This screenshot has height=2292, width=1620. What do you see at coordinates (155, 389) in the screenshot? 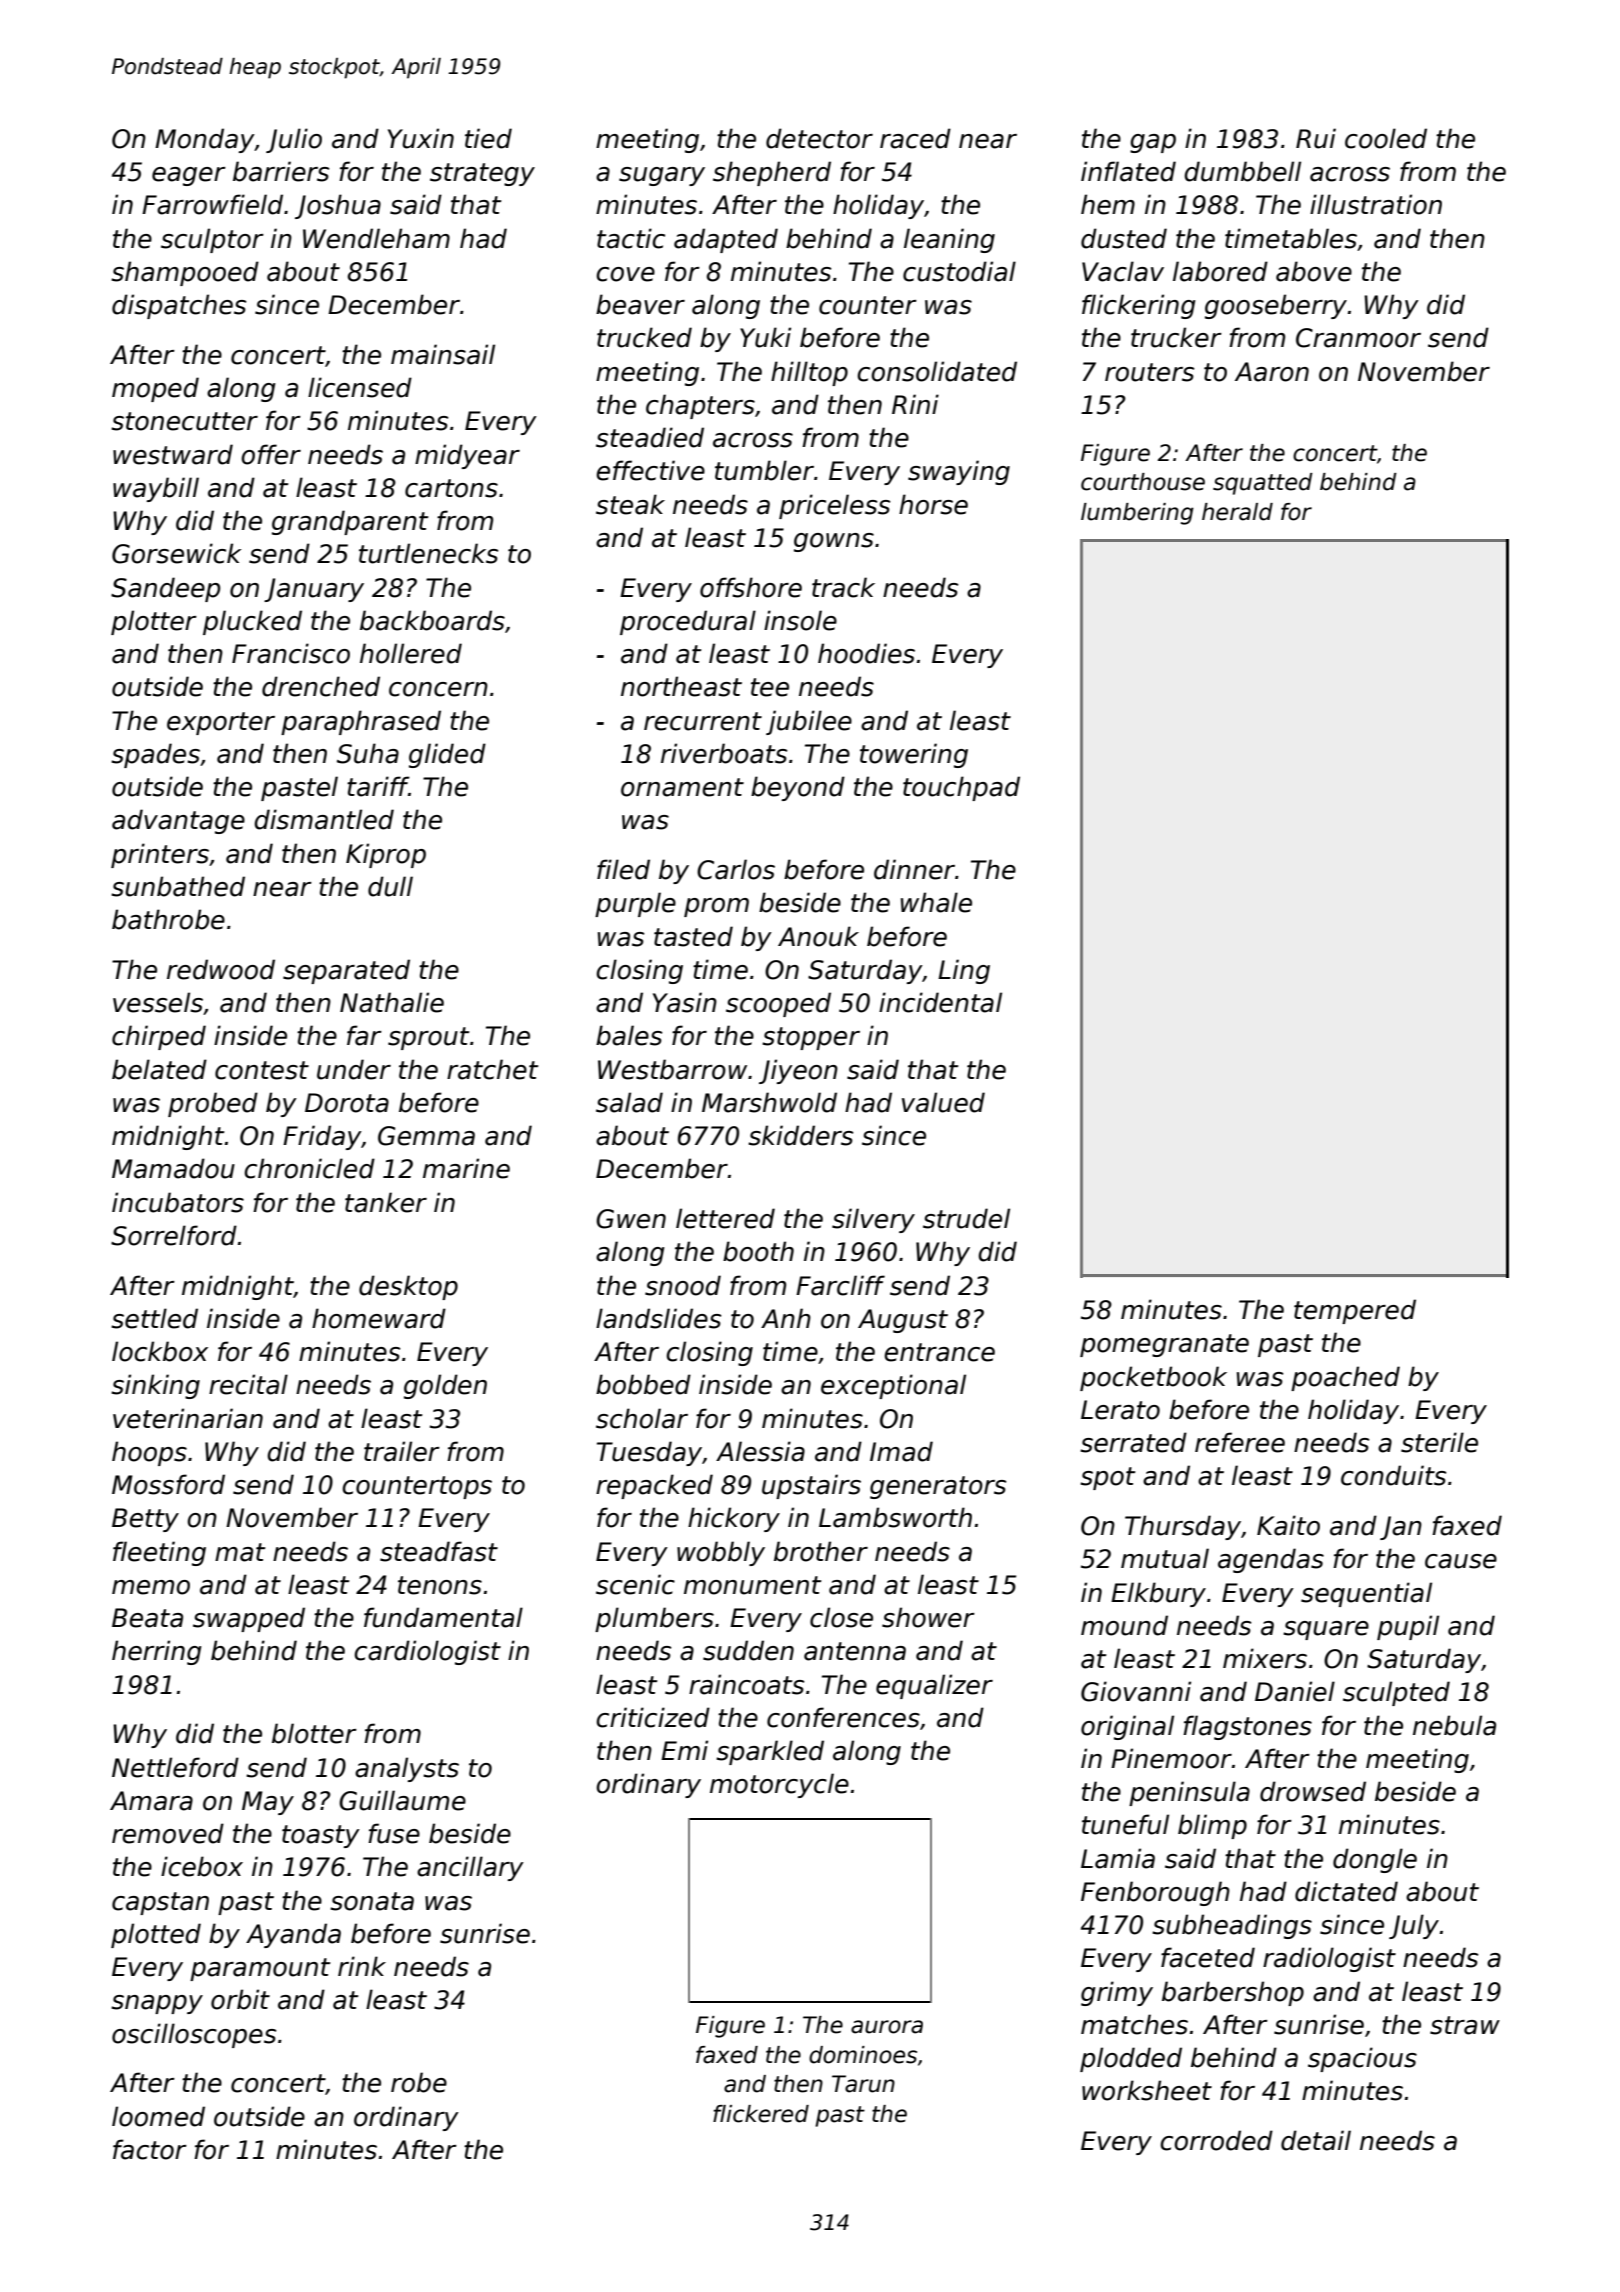
I see `moped` at bounding box center [155, 389].
